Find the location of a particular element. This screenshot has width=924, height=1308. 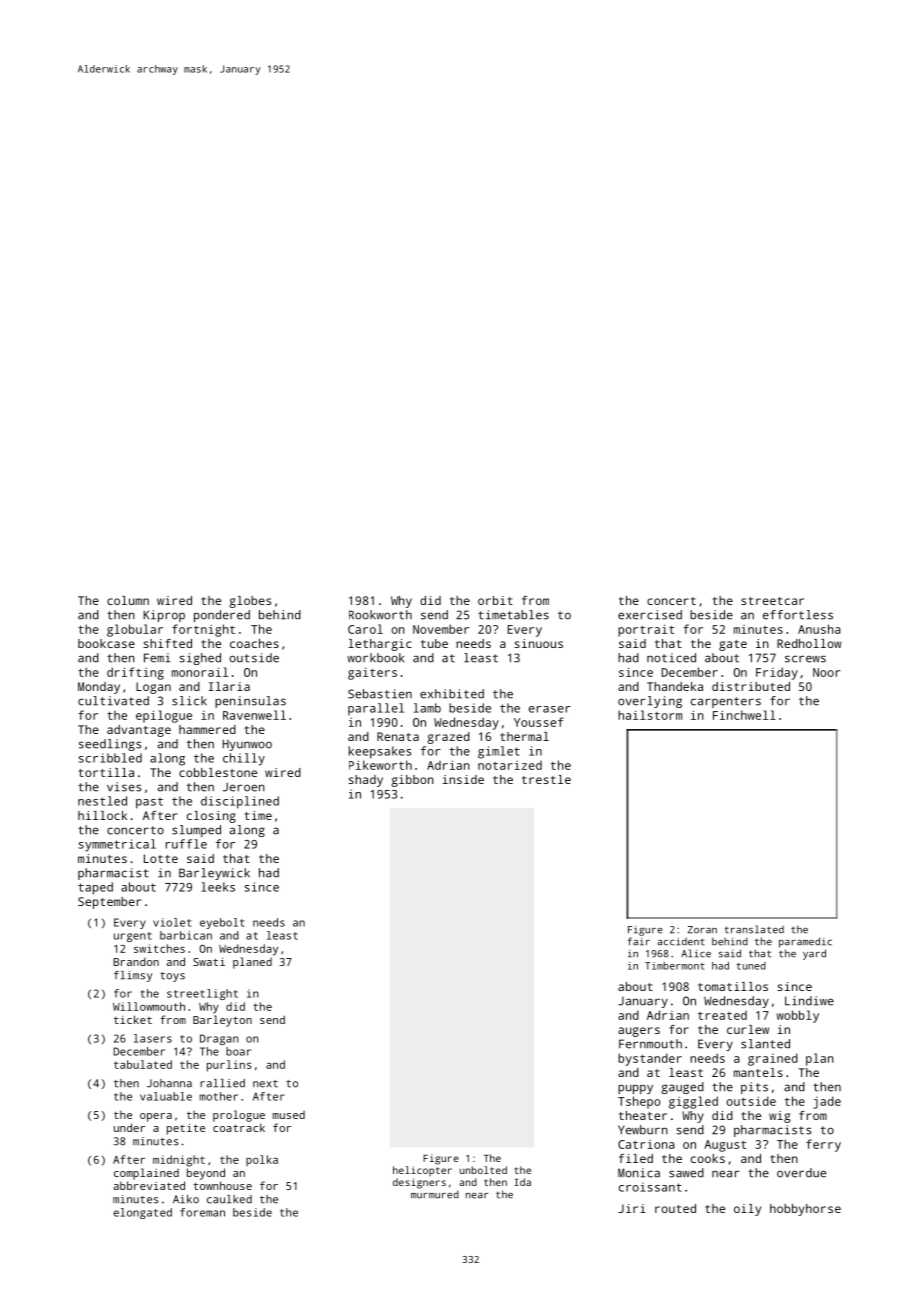

hailstorm is located at coordinates (650, 715).
